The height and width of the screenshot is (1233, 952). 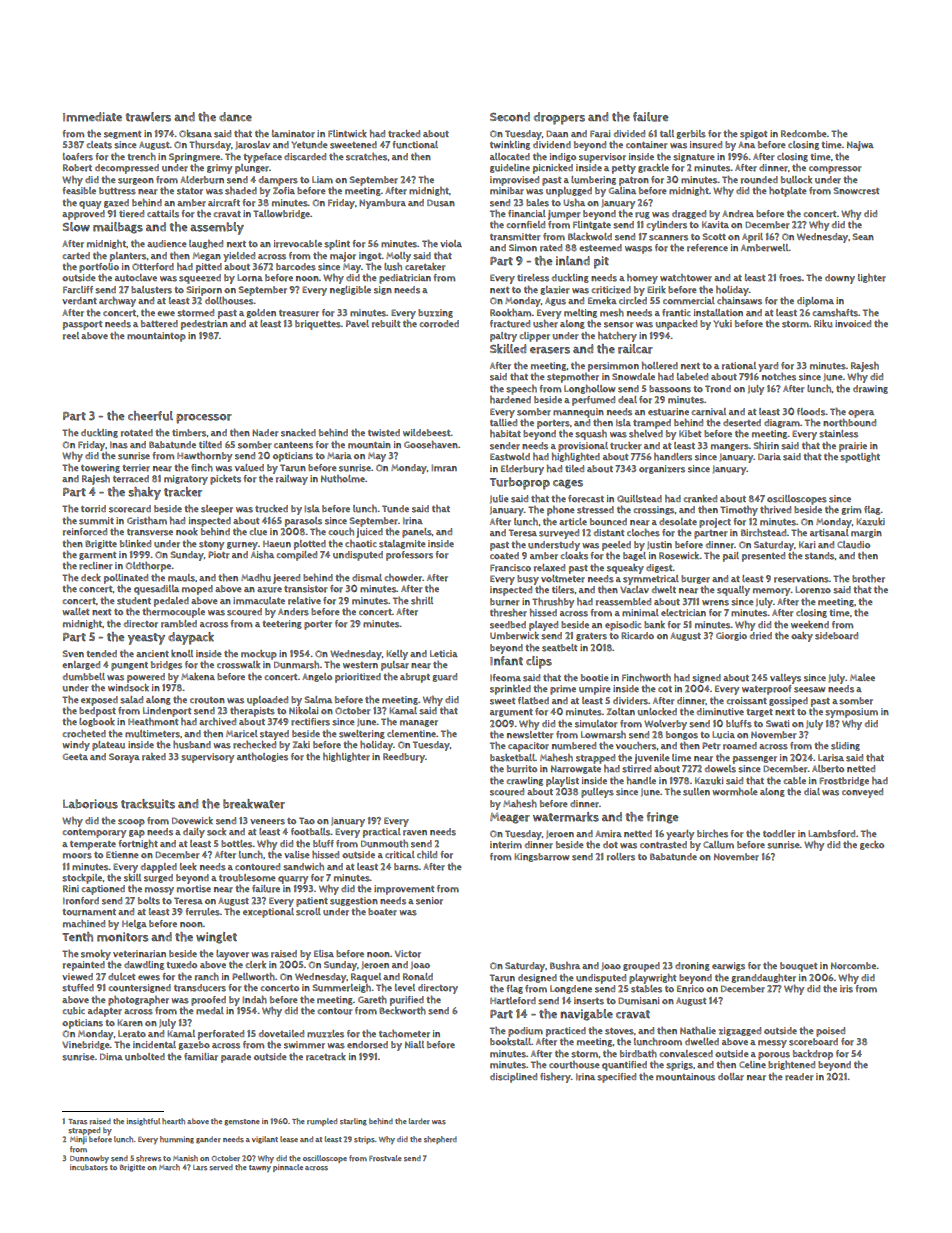 I want to click on reinforced, so click(x=85, y=532).
